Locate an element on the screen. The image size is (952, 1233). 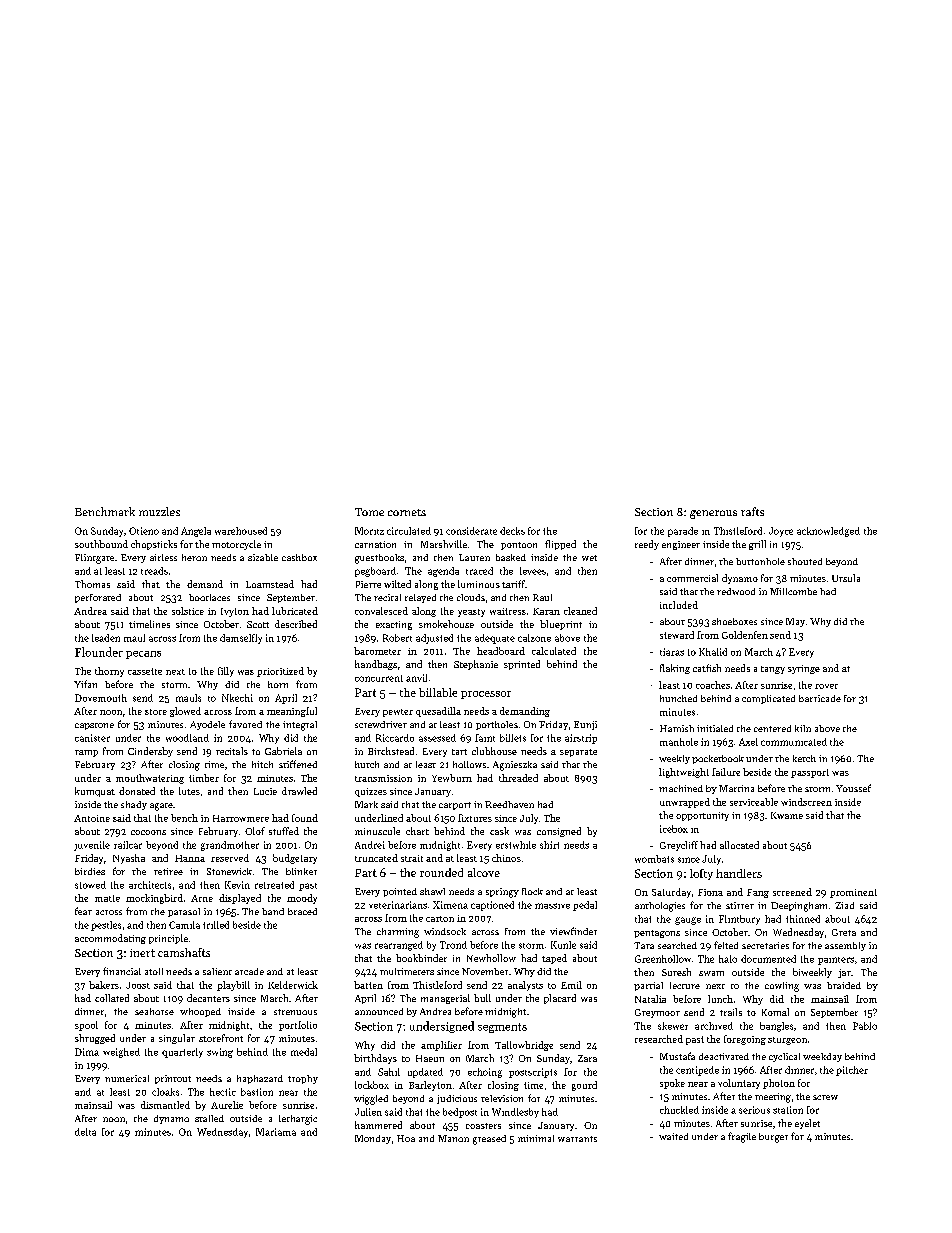
Monday is located at coordinates (373, 1139).
